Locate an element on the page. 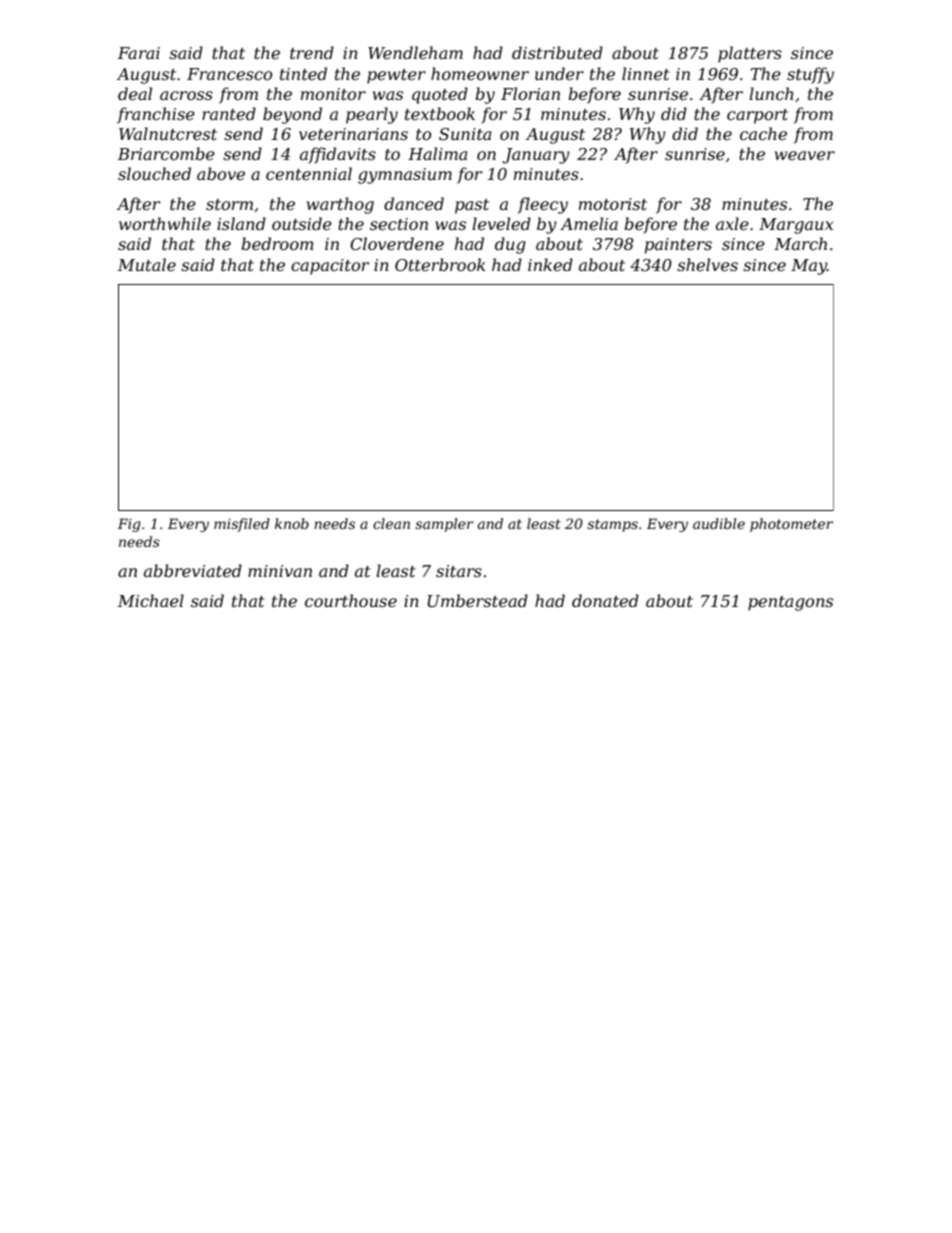  ranted is located at coordinates (229, 113).
